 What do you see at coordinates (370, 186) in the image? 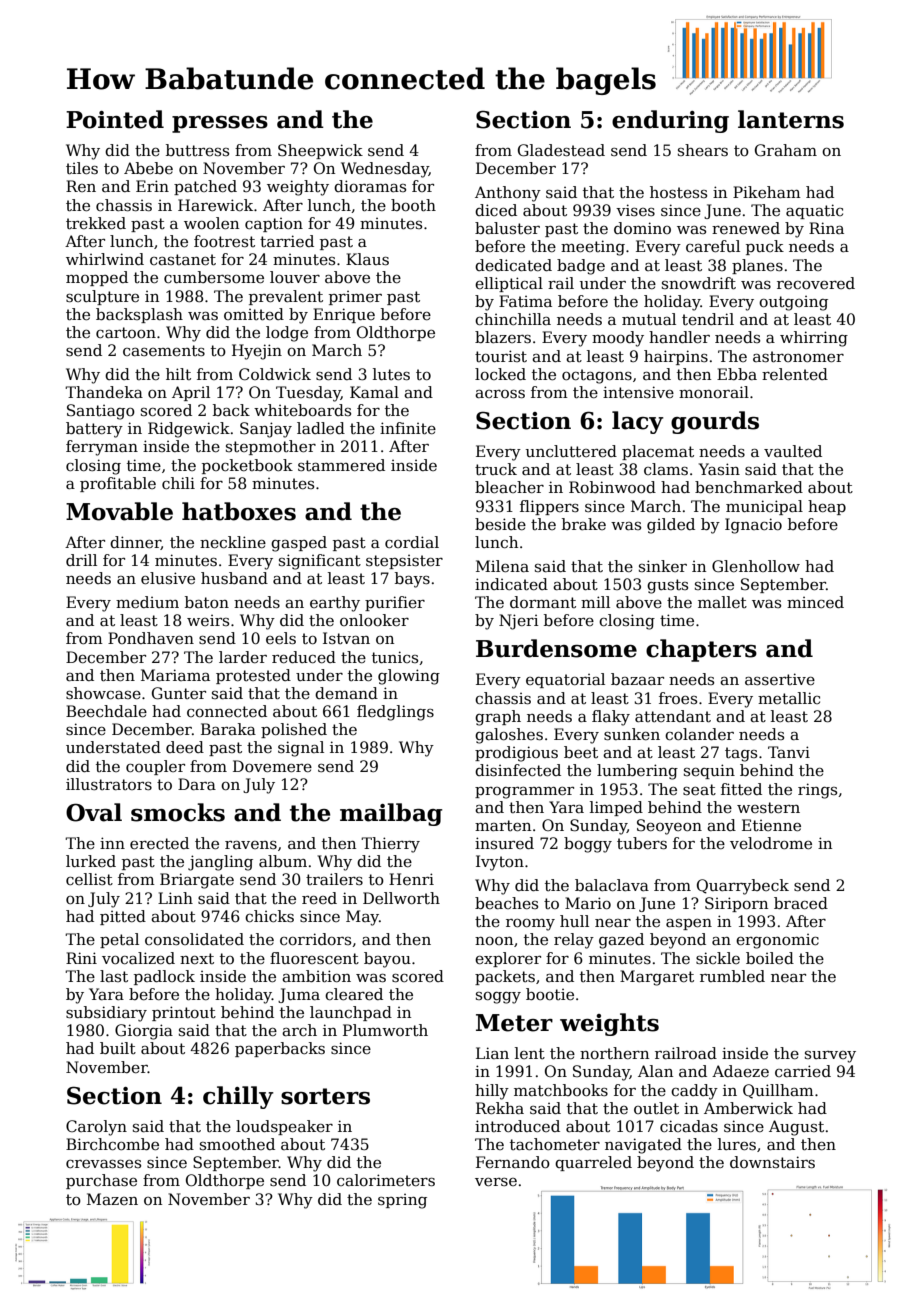
I see `dioramas` at bounding box center [370, 186].
